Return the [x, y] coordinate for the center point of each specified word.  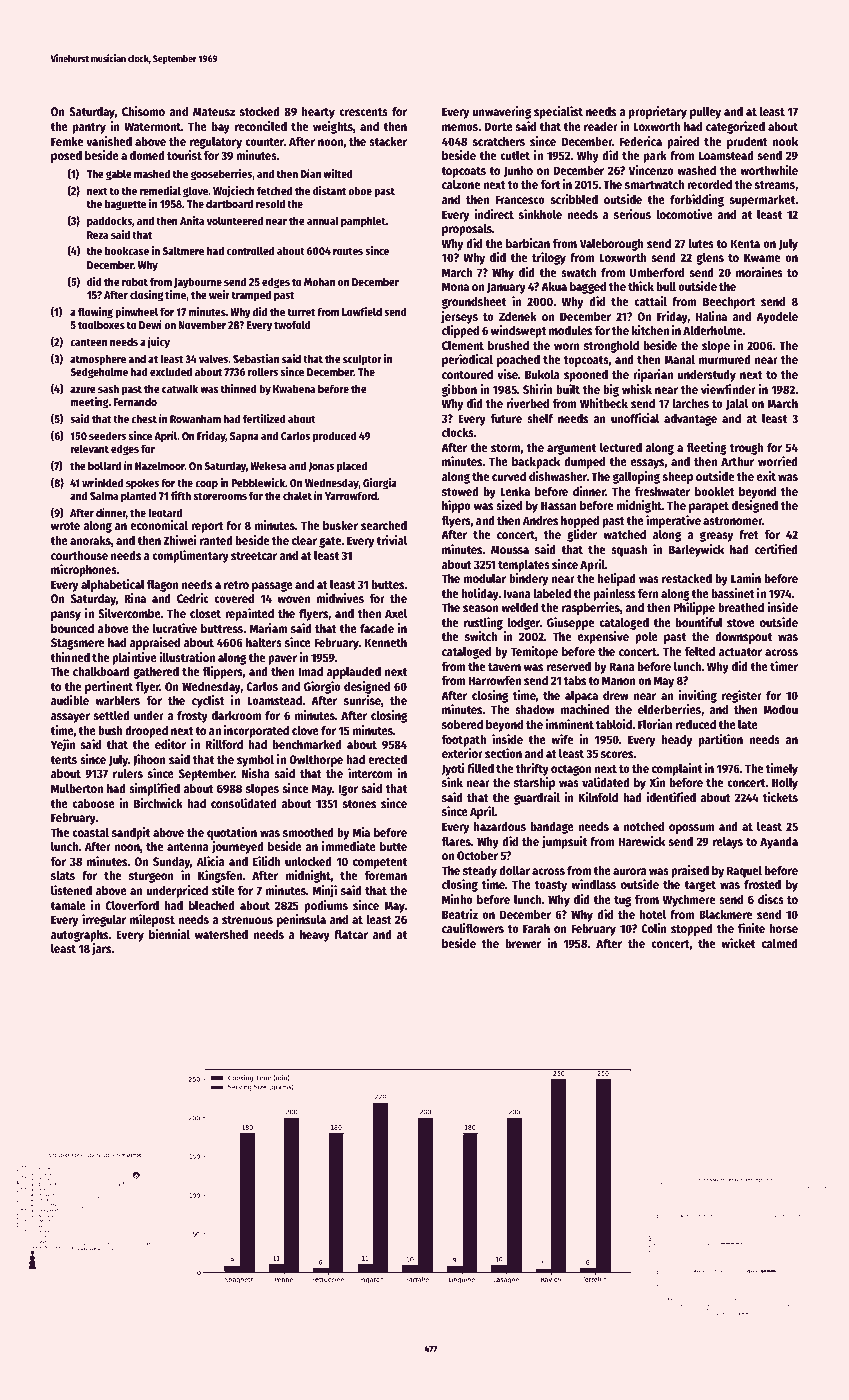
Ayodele [777, 318]
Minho [457, 899]
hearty [318, 113]
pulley [705, 113]
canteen [88, 342]
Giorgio [322, 687]
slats [63, 875]
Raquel [744, 872]
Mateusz [214, 111]
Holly [785, 784]
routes [348, 251]
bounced [72, 628]
